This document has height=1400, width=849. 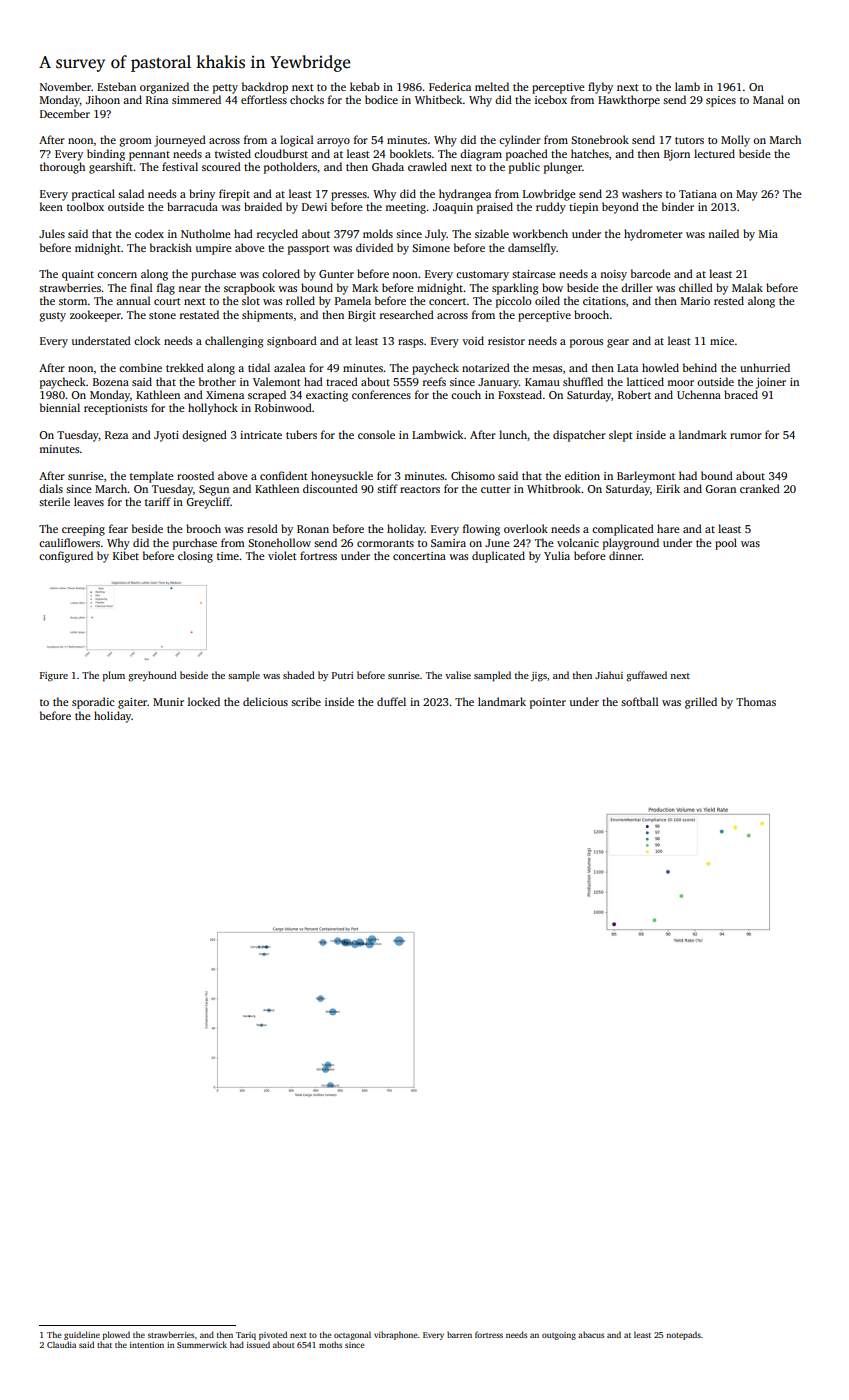 I want to click on vibraphone, so click(x=395, y=1335).
